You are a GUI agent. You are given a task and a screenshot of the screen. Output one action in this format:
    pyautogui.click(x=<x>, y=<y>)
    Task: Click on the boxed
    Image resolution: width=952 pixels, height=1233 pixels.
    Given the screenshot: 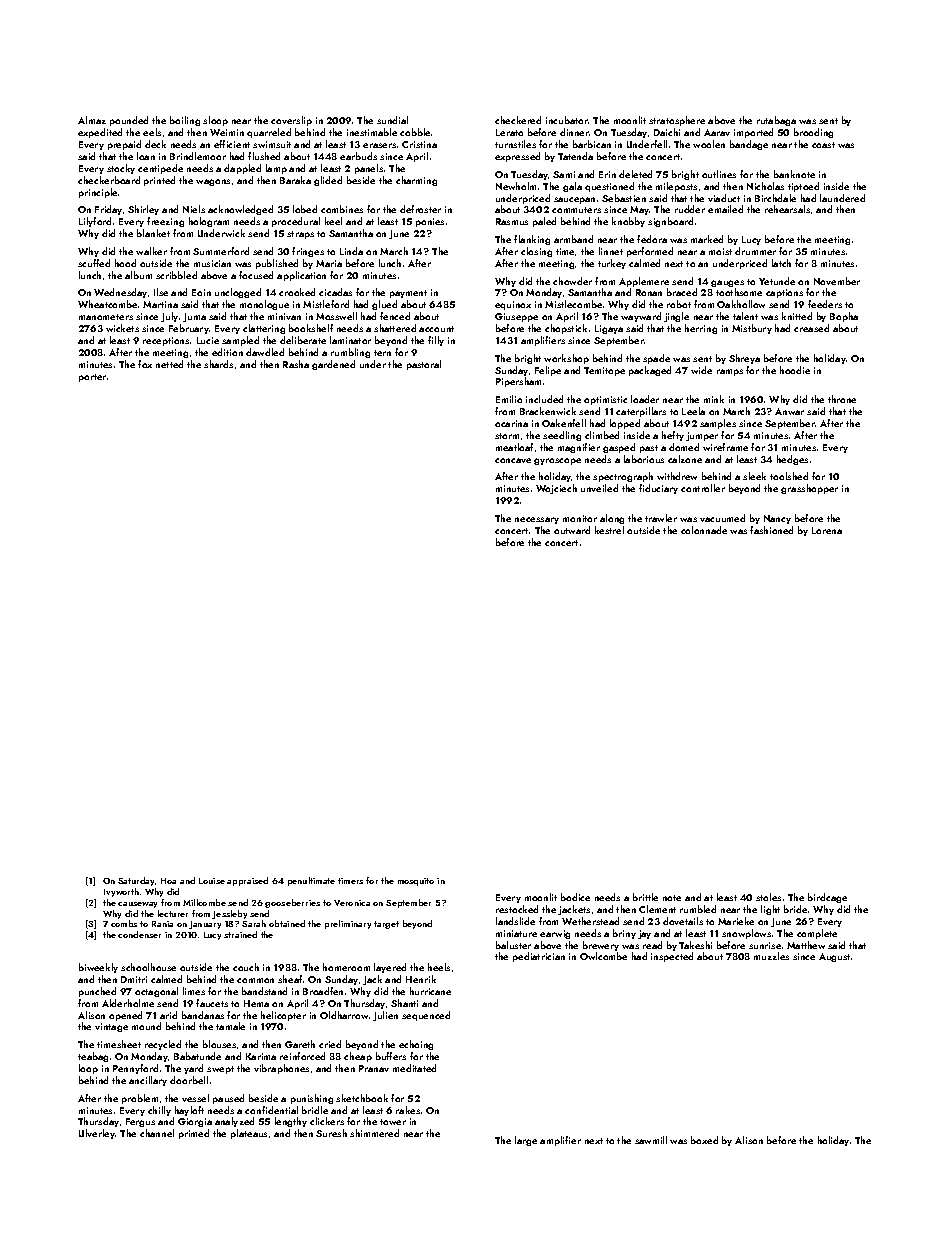 What is the action you would take?
    pyautogui.click(x=704, y=1140)
